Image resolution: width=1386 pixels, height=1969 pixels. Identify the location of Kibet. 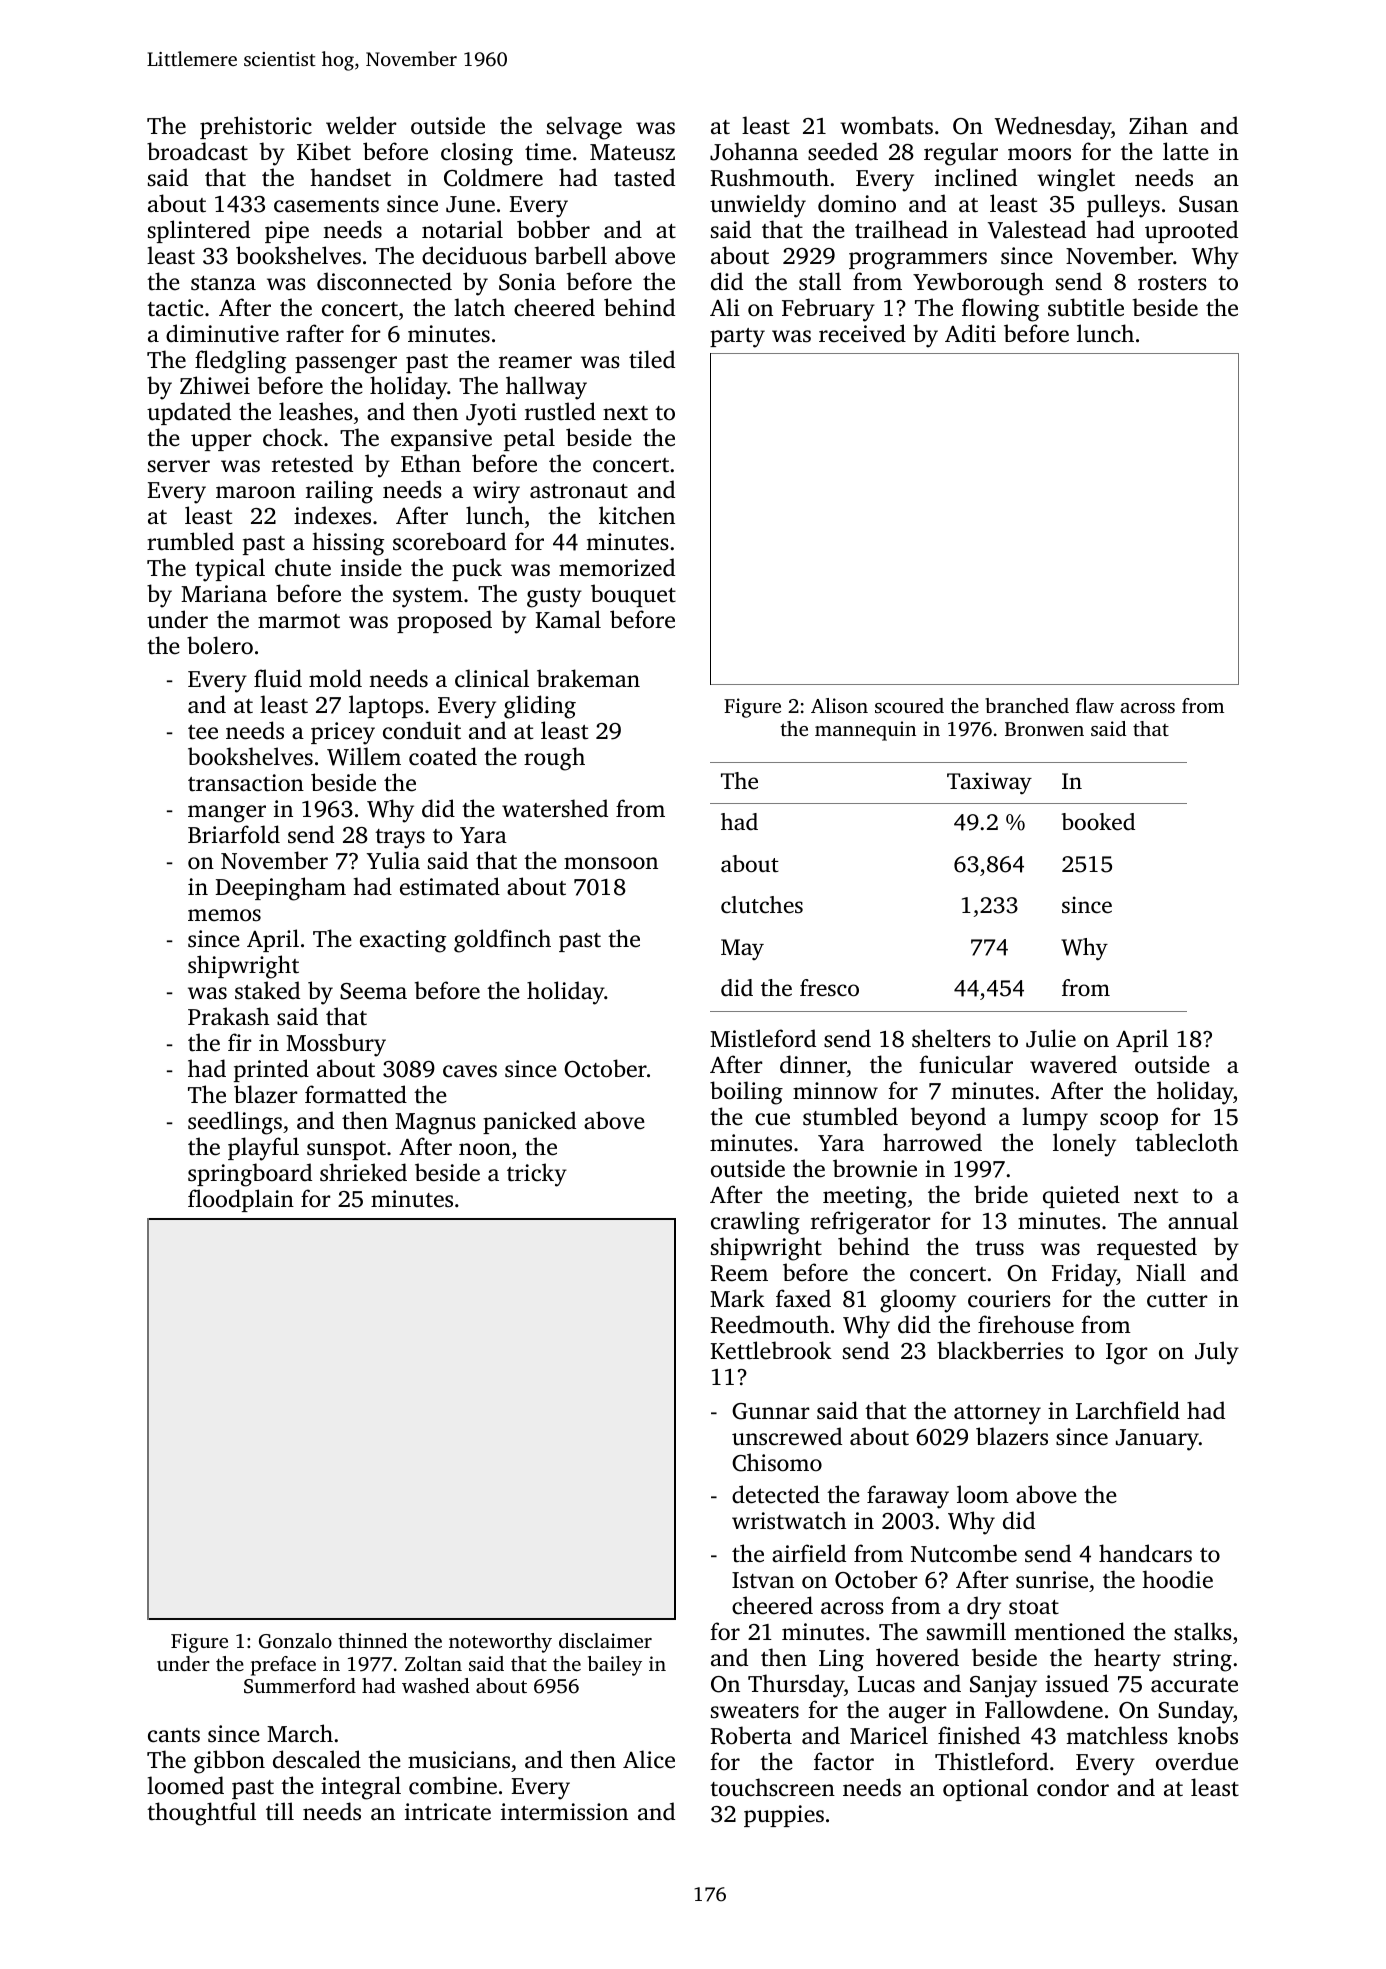
(324, 151).
